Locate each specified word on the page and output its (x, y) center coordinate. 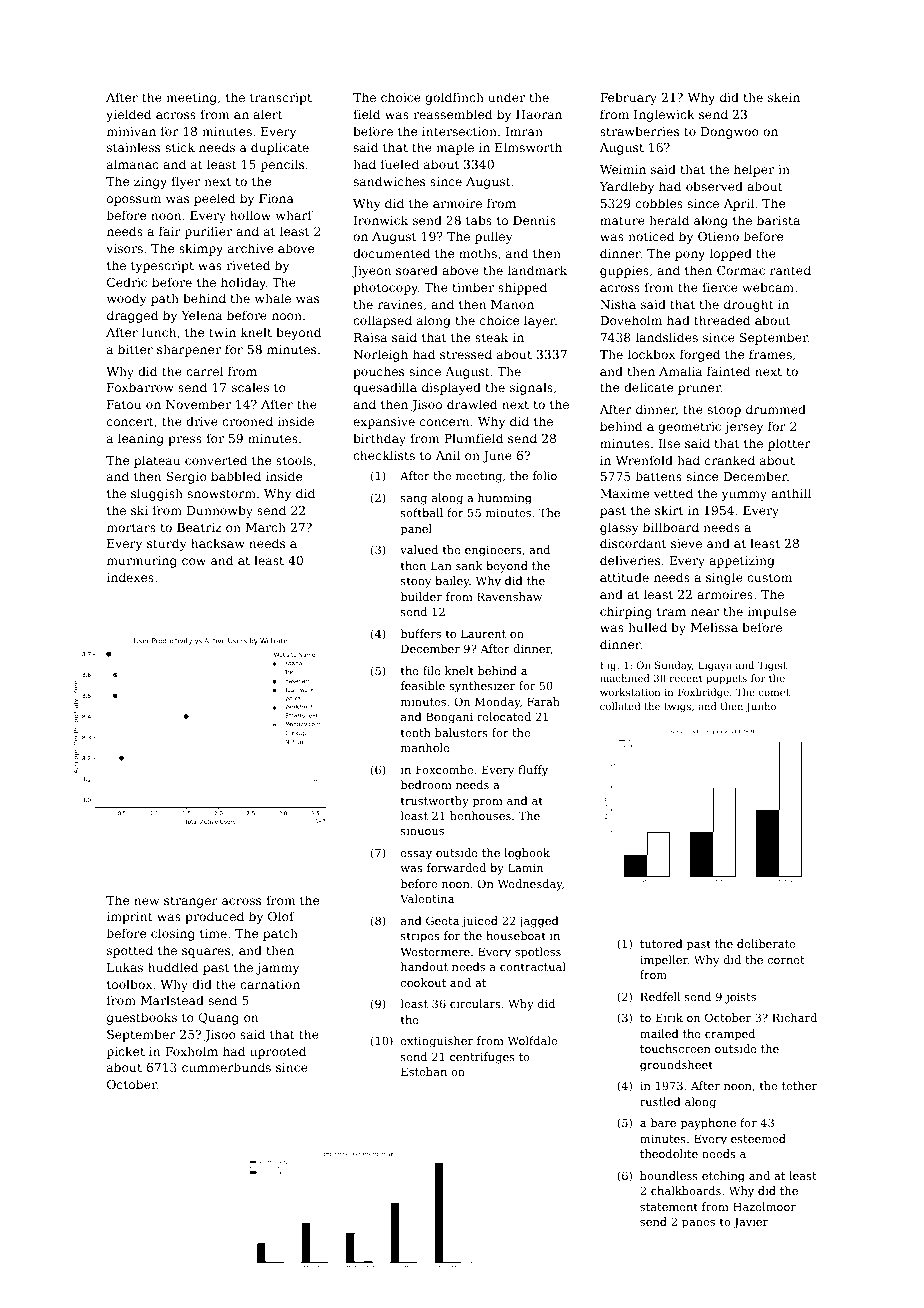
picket (126, 1052)
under (506, 97)
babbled (236, 476)
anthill (791, 493)
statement (669, 1207)
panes (698, 1224)
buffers (420, 633)
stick (180, 147)
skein (784, 97)
